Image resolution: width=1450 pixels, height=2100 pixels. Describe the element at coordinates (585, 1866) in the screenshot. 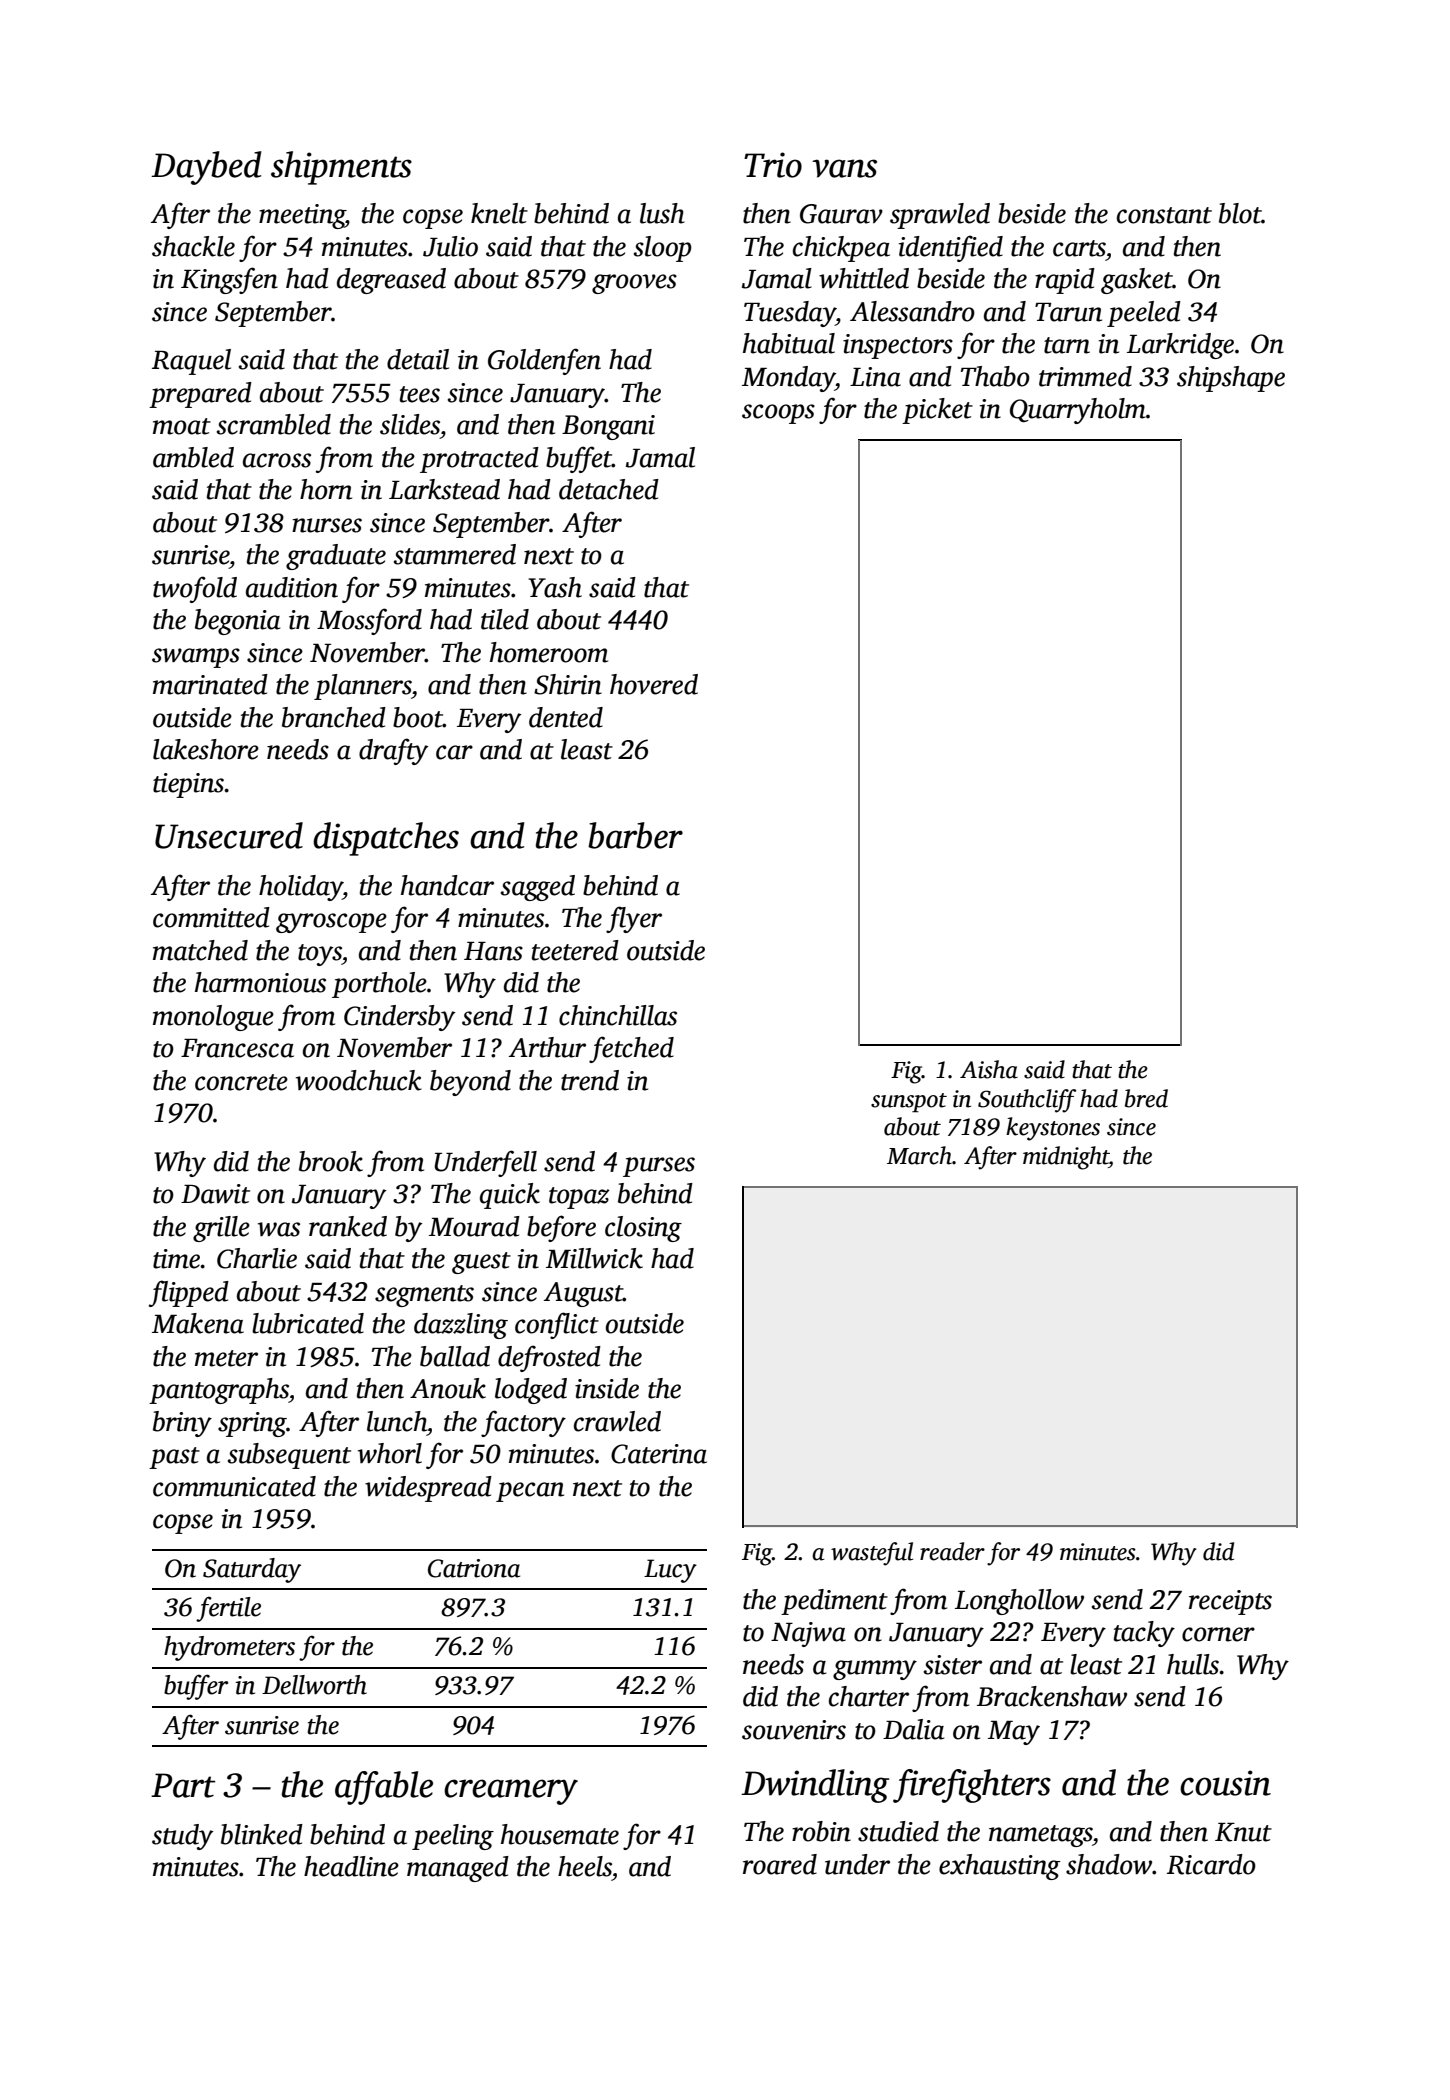

I see `heels` at that location.
